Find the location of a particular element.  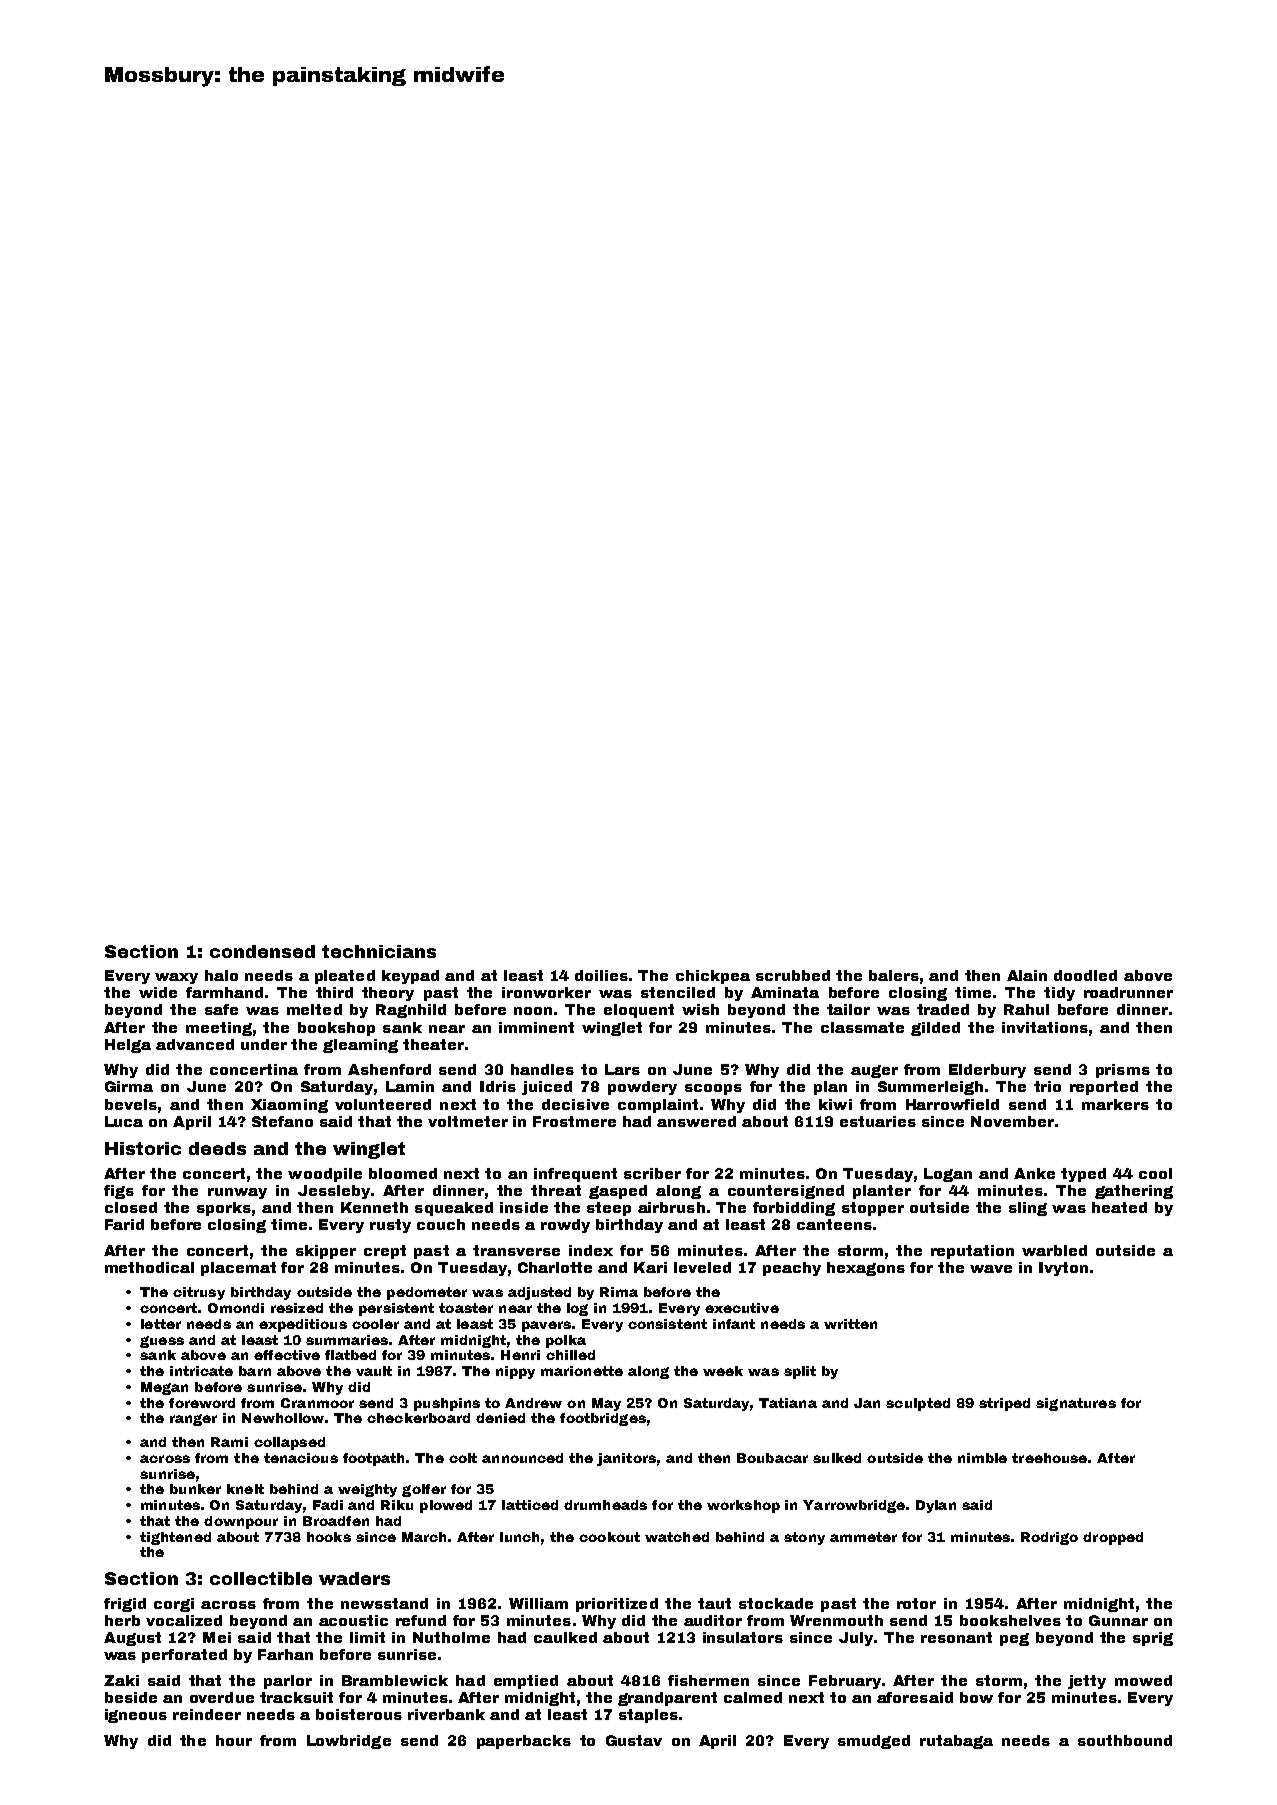

Gustav is located at coordinates (634, 1740).
